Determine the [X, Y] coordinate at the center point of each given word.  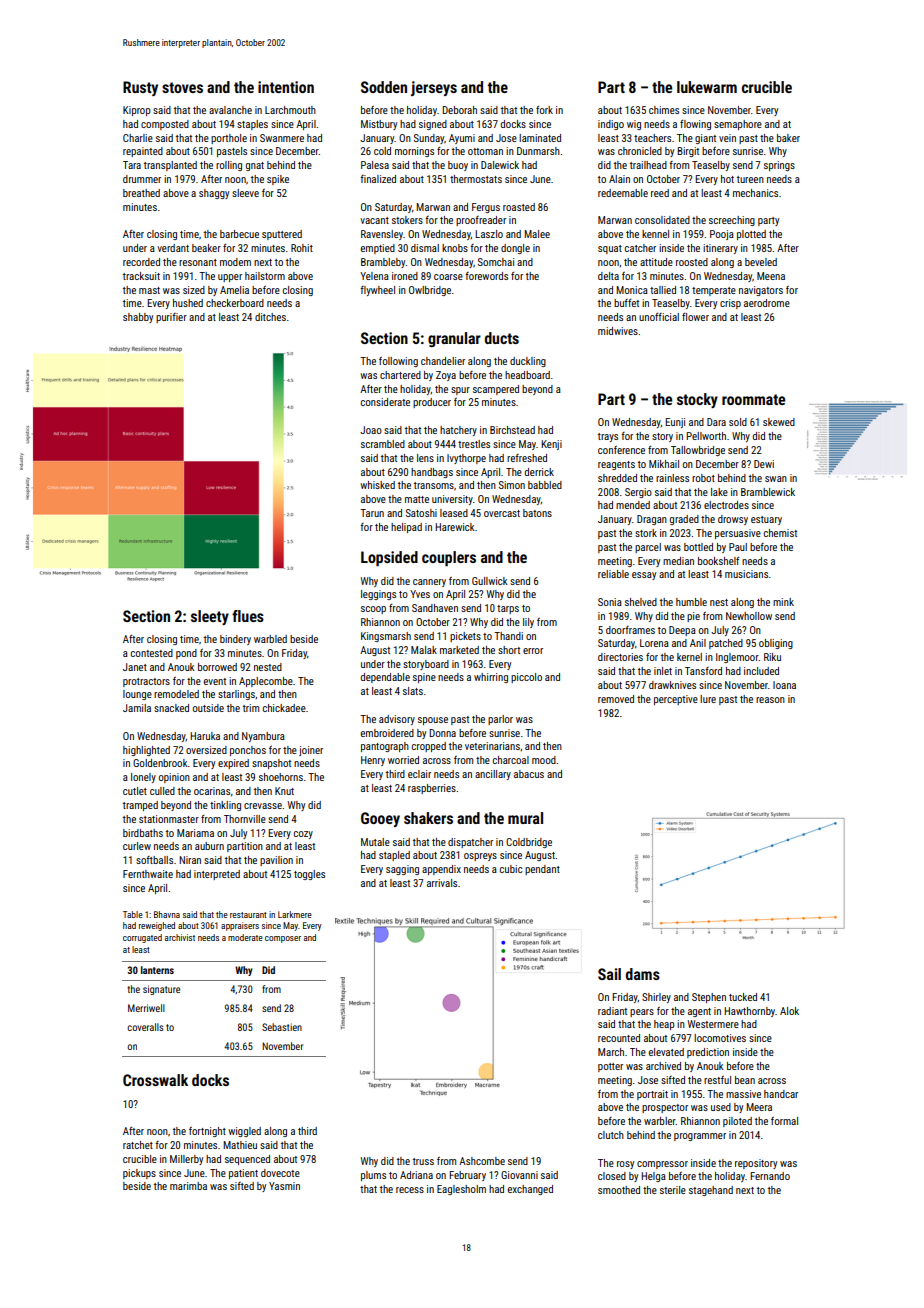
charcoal [511, 760]
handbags [432, 473]
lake [719, 492]
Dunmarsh [538, 151]
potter [610, 1067]
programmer [700, 1137]
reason [770, 700]
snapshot [271, 764]
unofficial [659, 317]
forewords [486, 276]
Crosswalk [155, 1080]
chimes [664, 110]
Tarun [372, 513]
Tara [132, 165]
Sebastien [282, 1027]
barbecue [239, 234]
